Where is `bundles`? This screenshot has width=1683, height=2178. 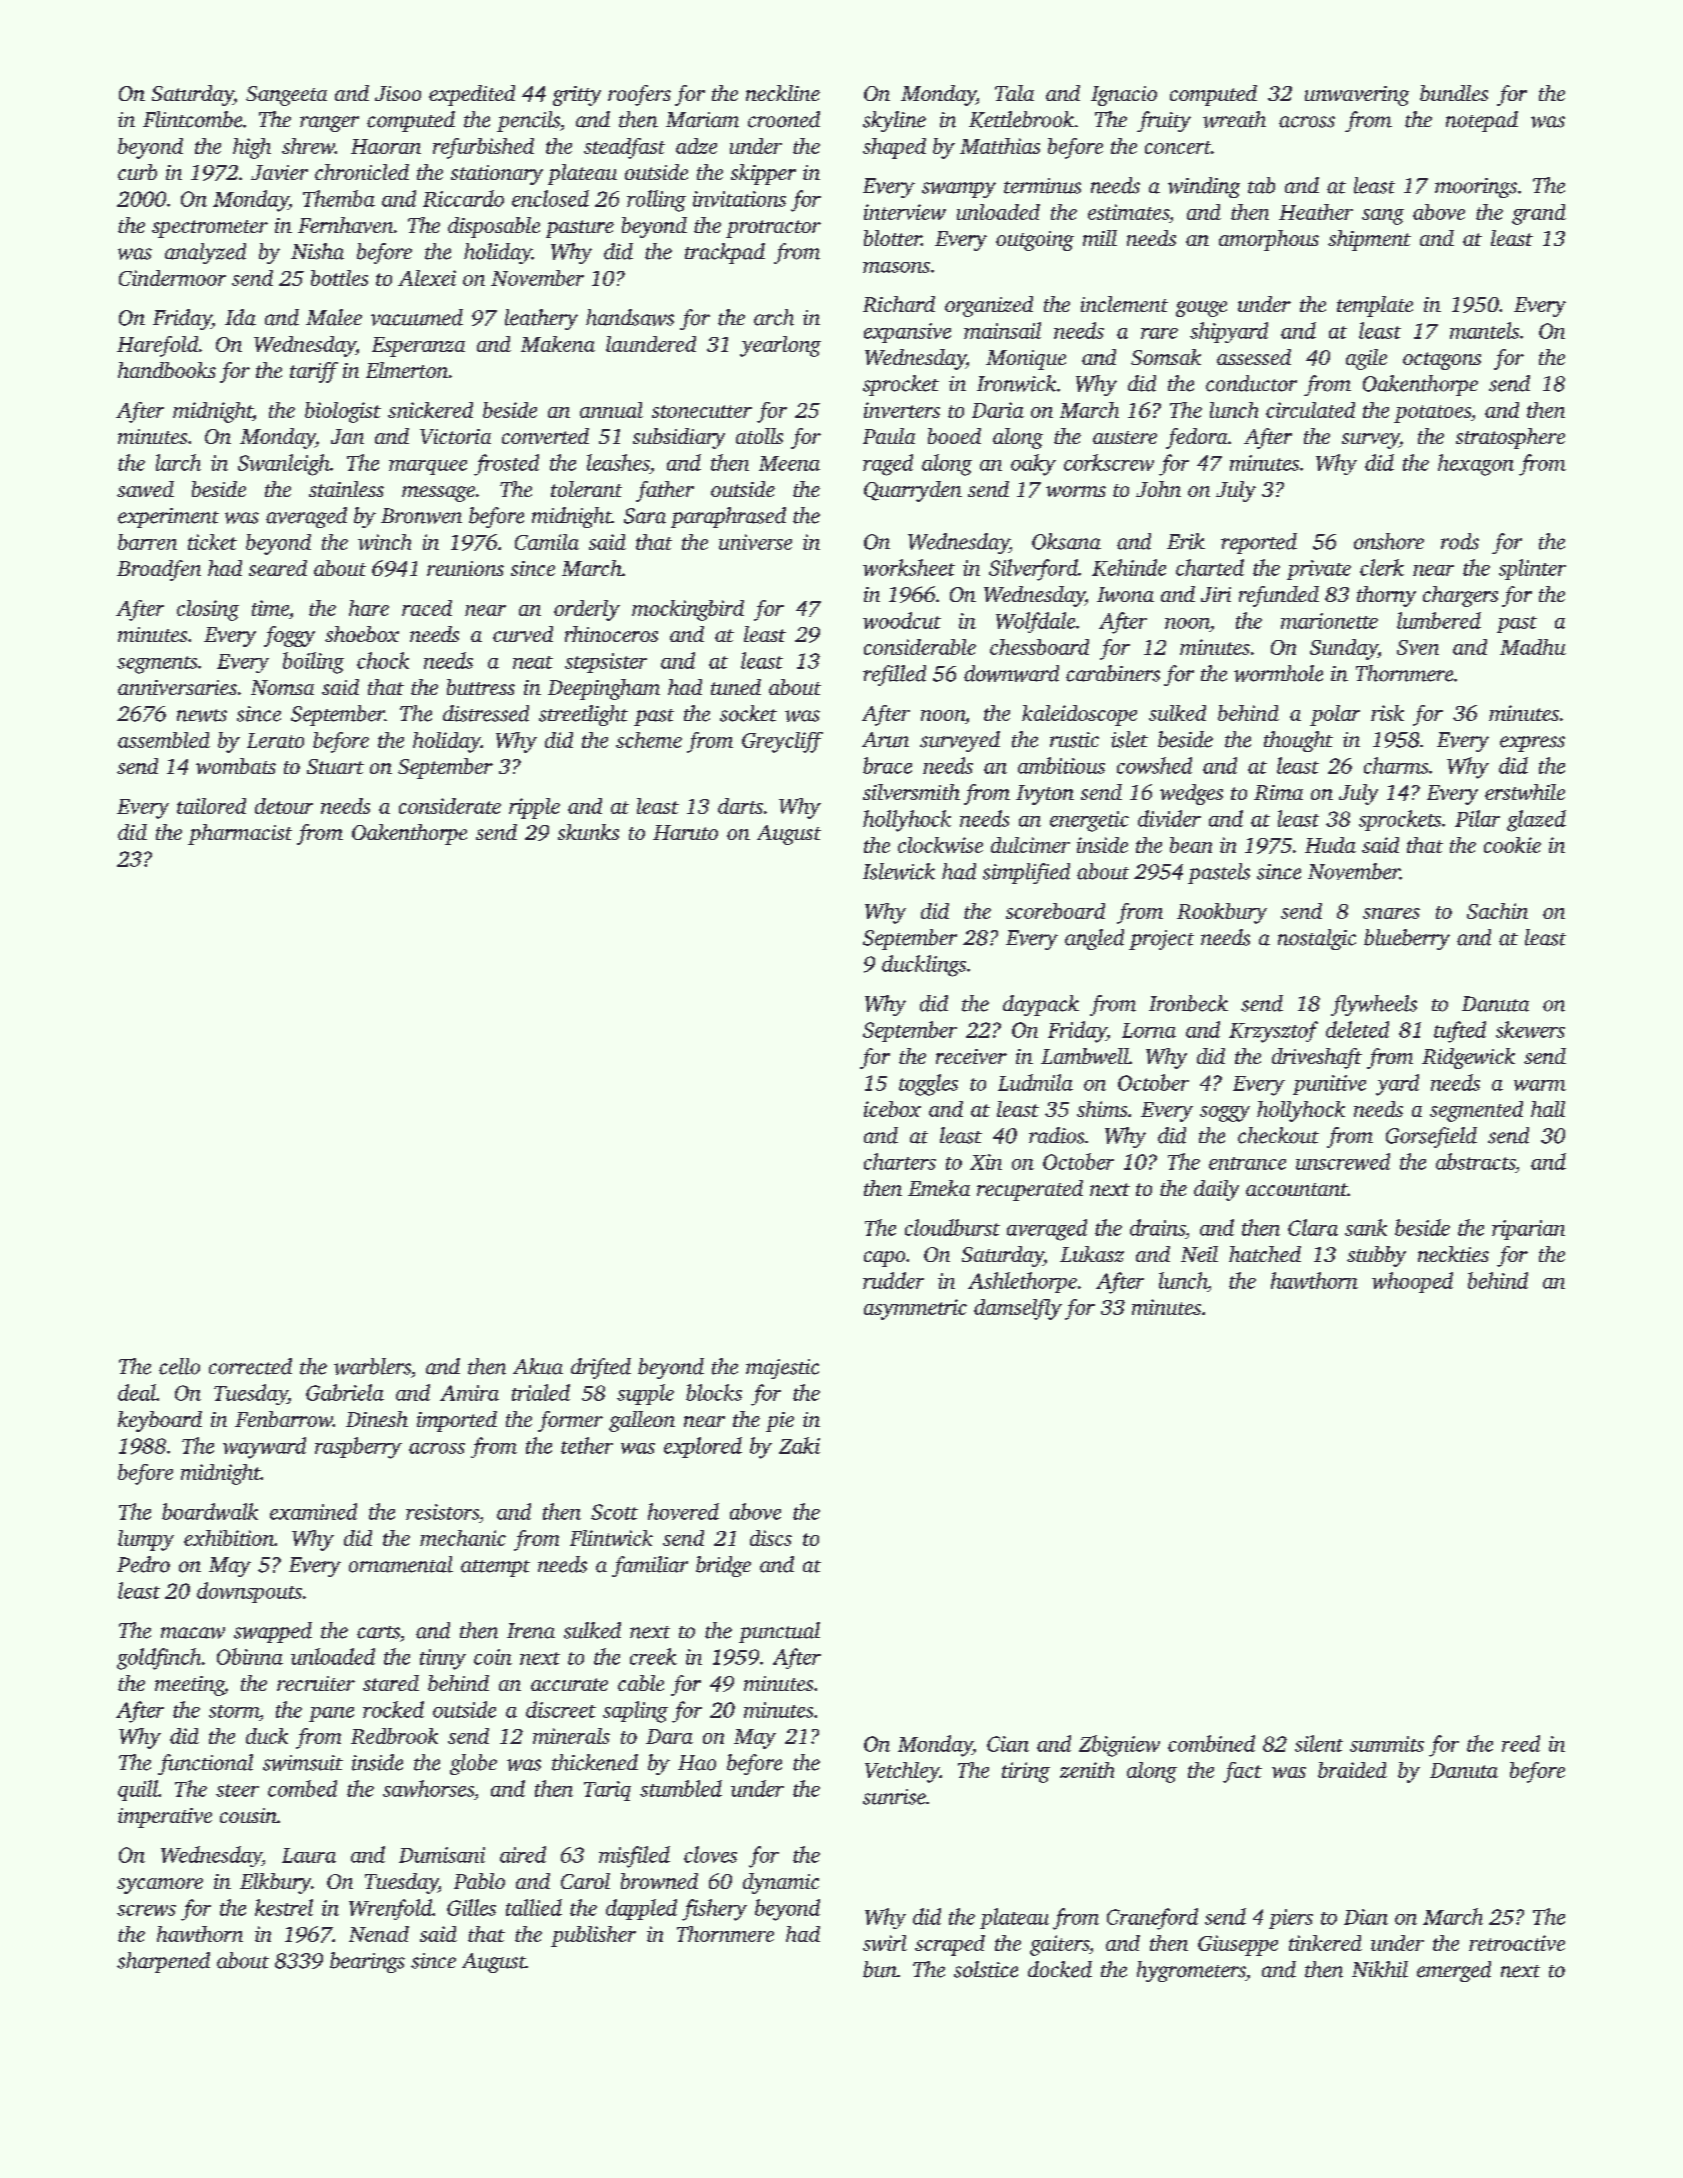 bundles is located at coordinates (1454, 93).
